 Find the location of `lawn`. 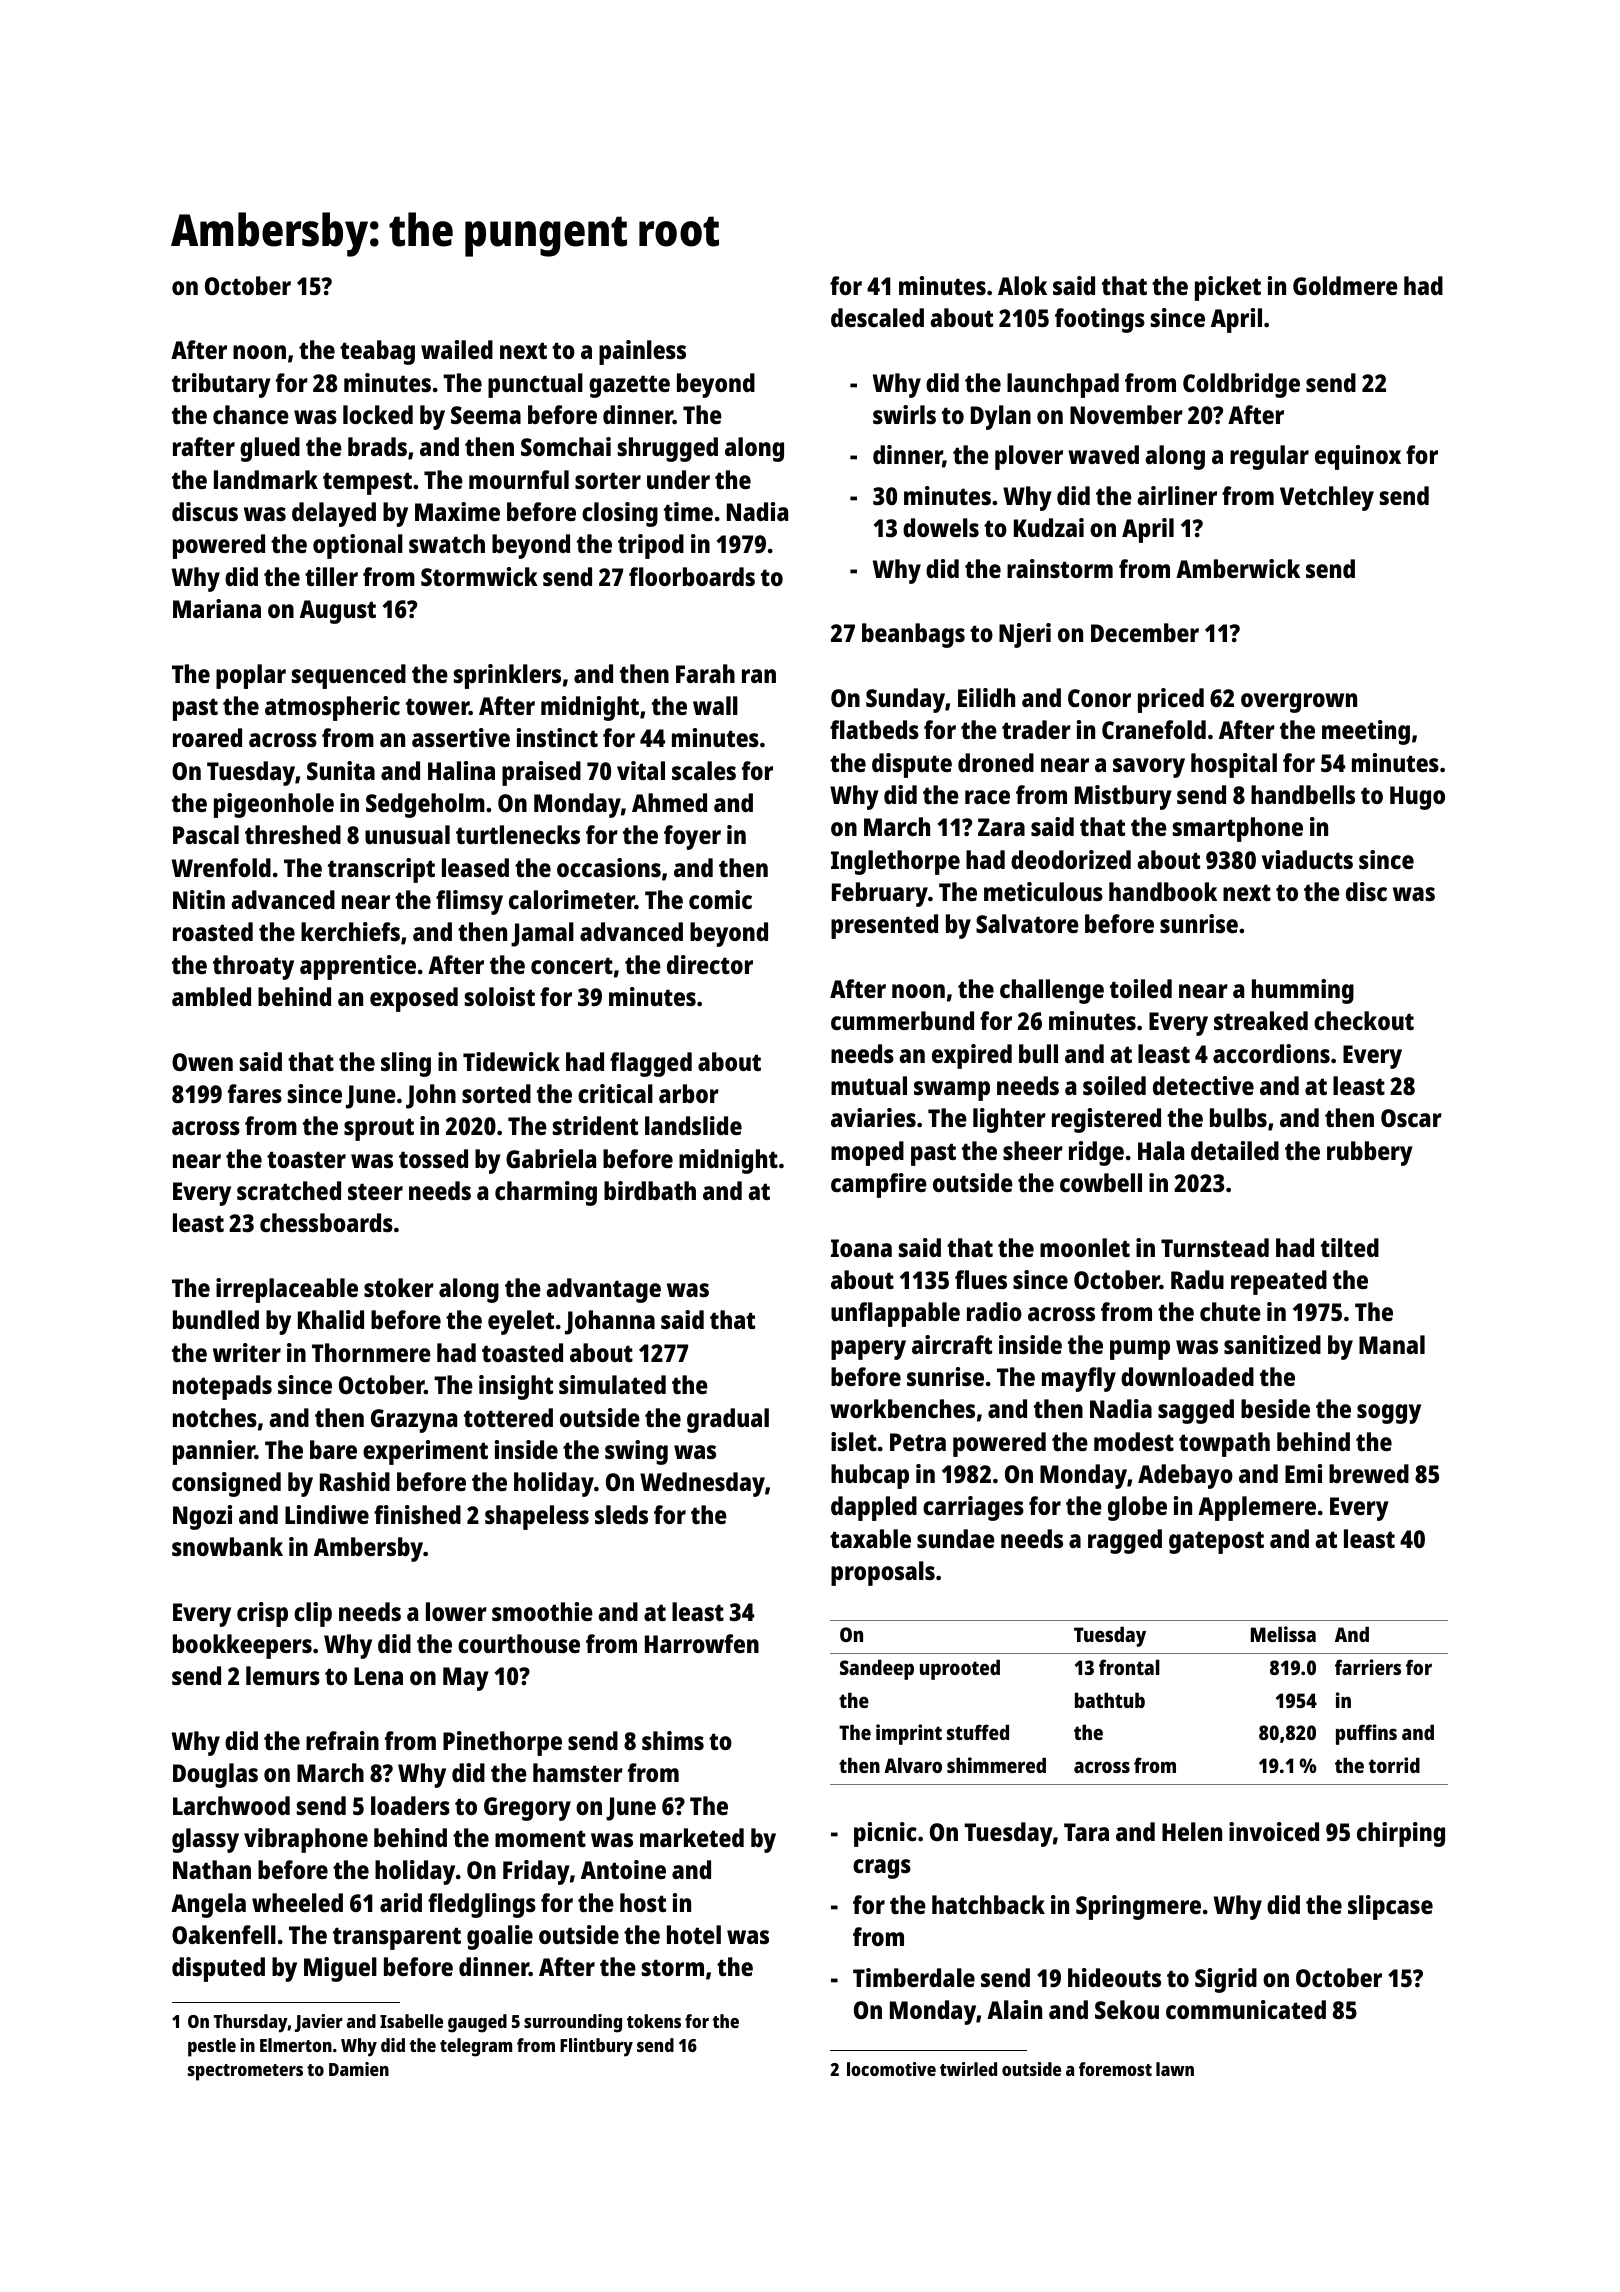

lawn is located at coordinates (1175, 2069).
